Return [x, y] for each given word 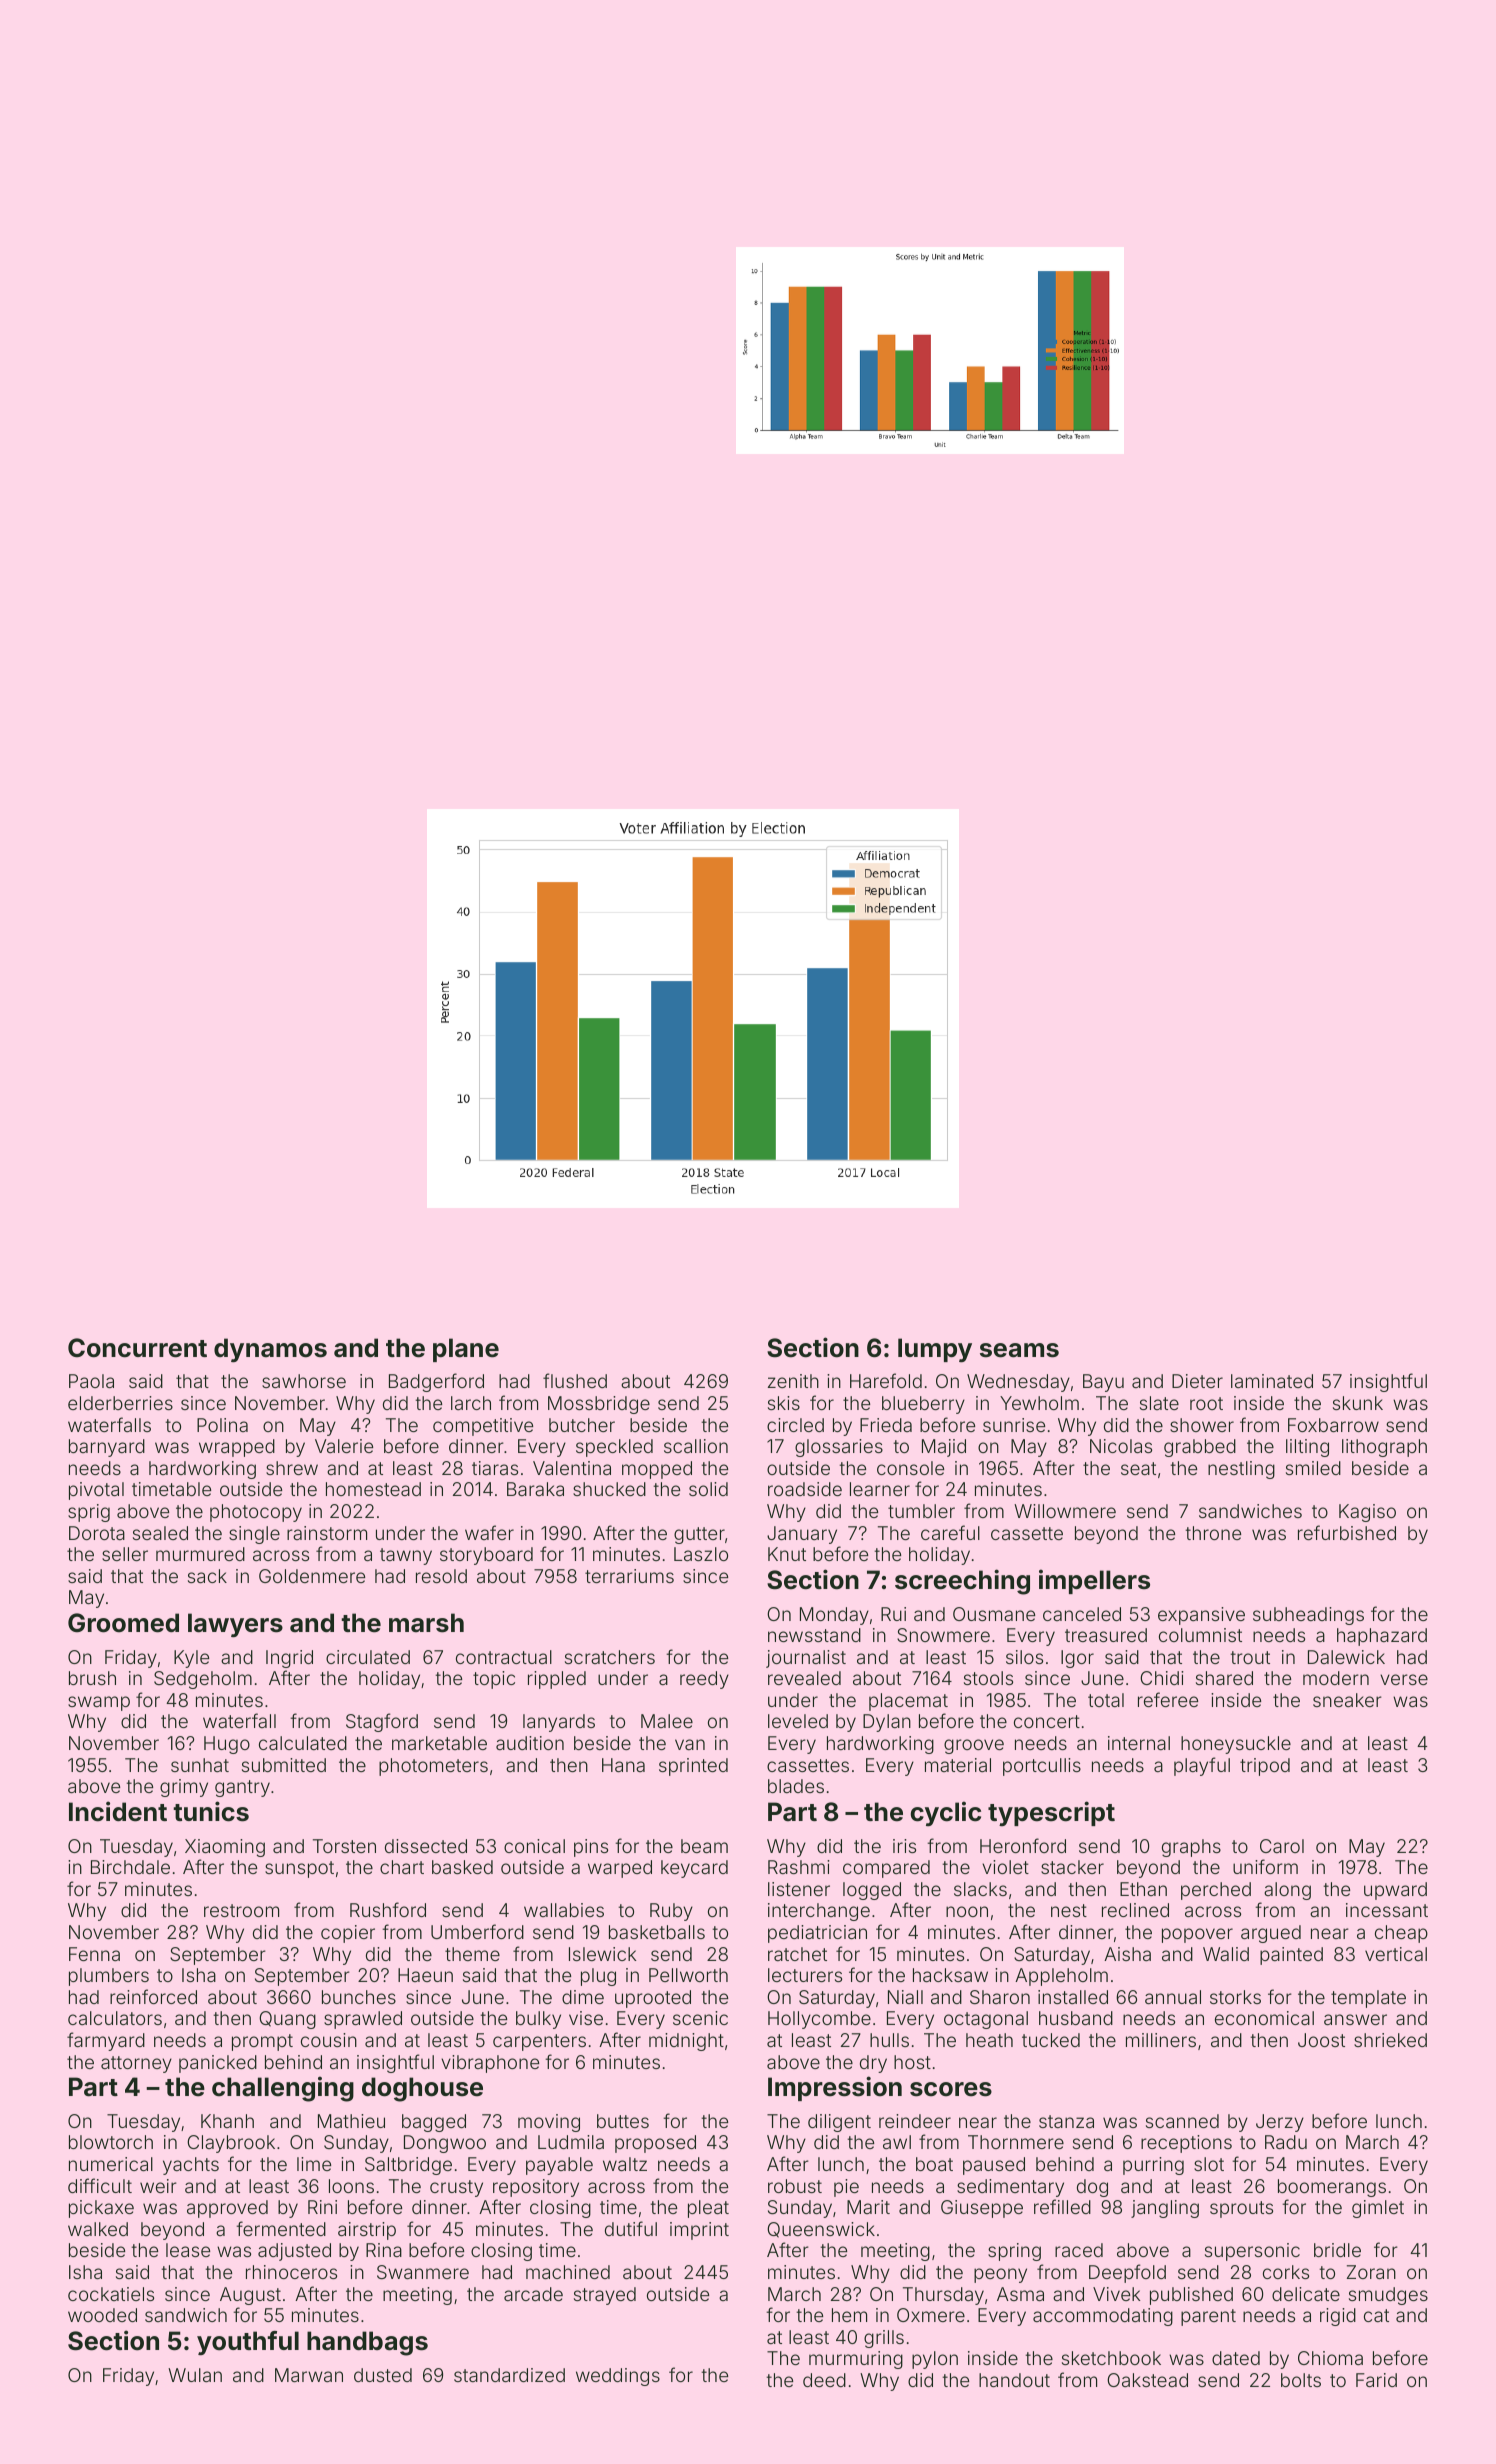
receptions [1186, 2144]
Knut [787, 1554]
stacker [1072, 1867]
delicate [1306, 2294]
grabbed [1200, 1448]
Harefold [886, 1380]
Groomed [123, 1623]
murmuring [856, 2360]
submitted [284, 1765]
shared [1224, 1678]
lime [314, 2164]
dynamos [270, 1350]
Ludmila [571, 2142]
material [958, 1765]
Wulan [195, 2375]
